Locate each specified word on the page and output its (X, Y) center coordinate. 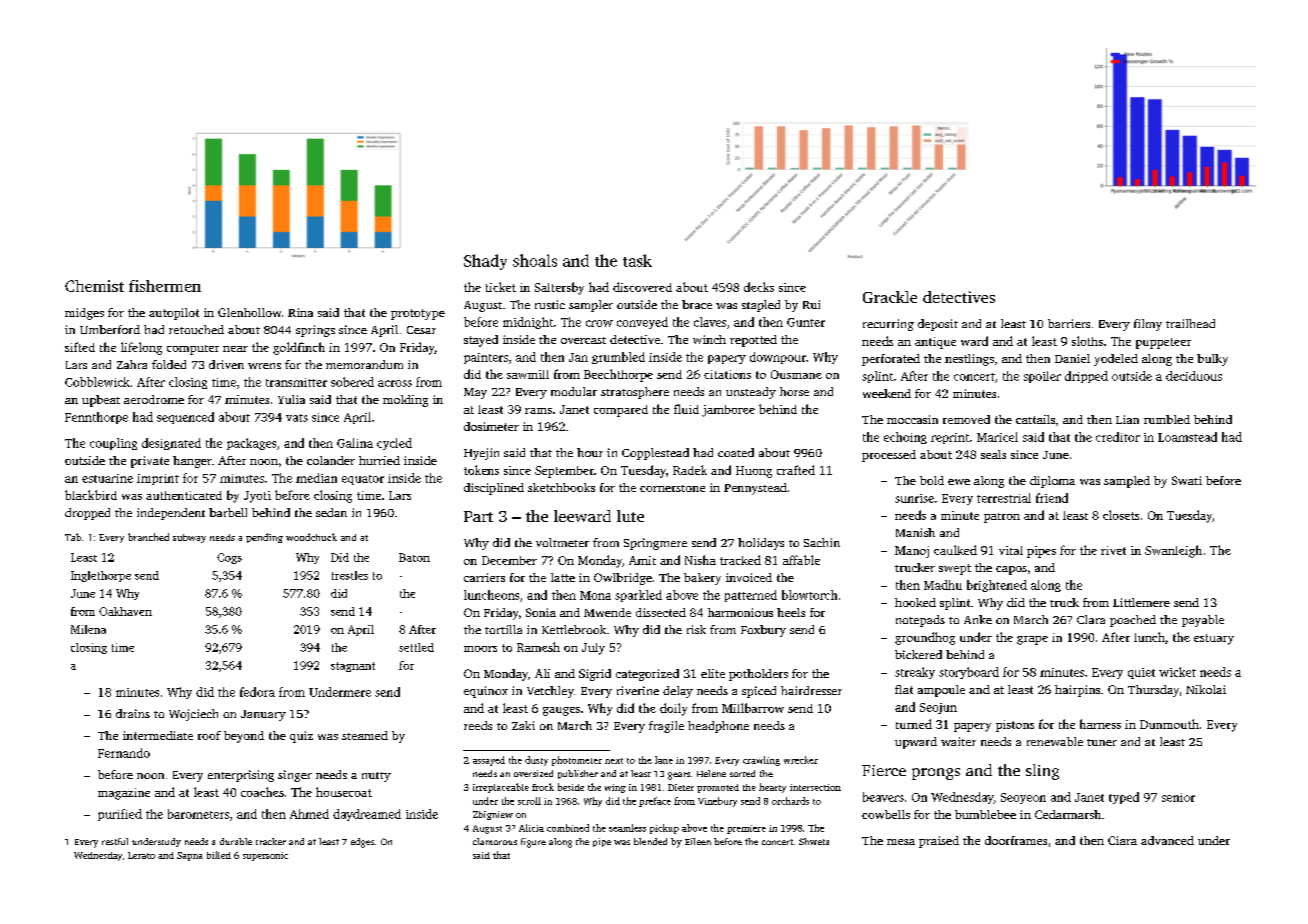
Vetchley (550, 692)
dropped (87, 514)
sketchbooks (561, 487)
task (637, 260)
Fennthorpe (96, 418)
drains (133, 713)
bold (932, 480)
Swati (1187, 480)
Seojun (938, 708)
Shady (485, 262)
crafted (796, 470)
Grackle (890, 297)
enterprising (241, 776)
